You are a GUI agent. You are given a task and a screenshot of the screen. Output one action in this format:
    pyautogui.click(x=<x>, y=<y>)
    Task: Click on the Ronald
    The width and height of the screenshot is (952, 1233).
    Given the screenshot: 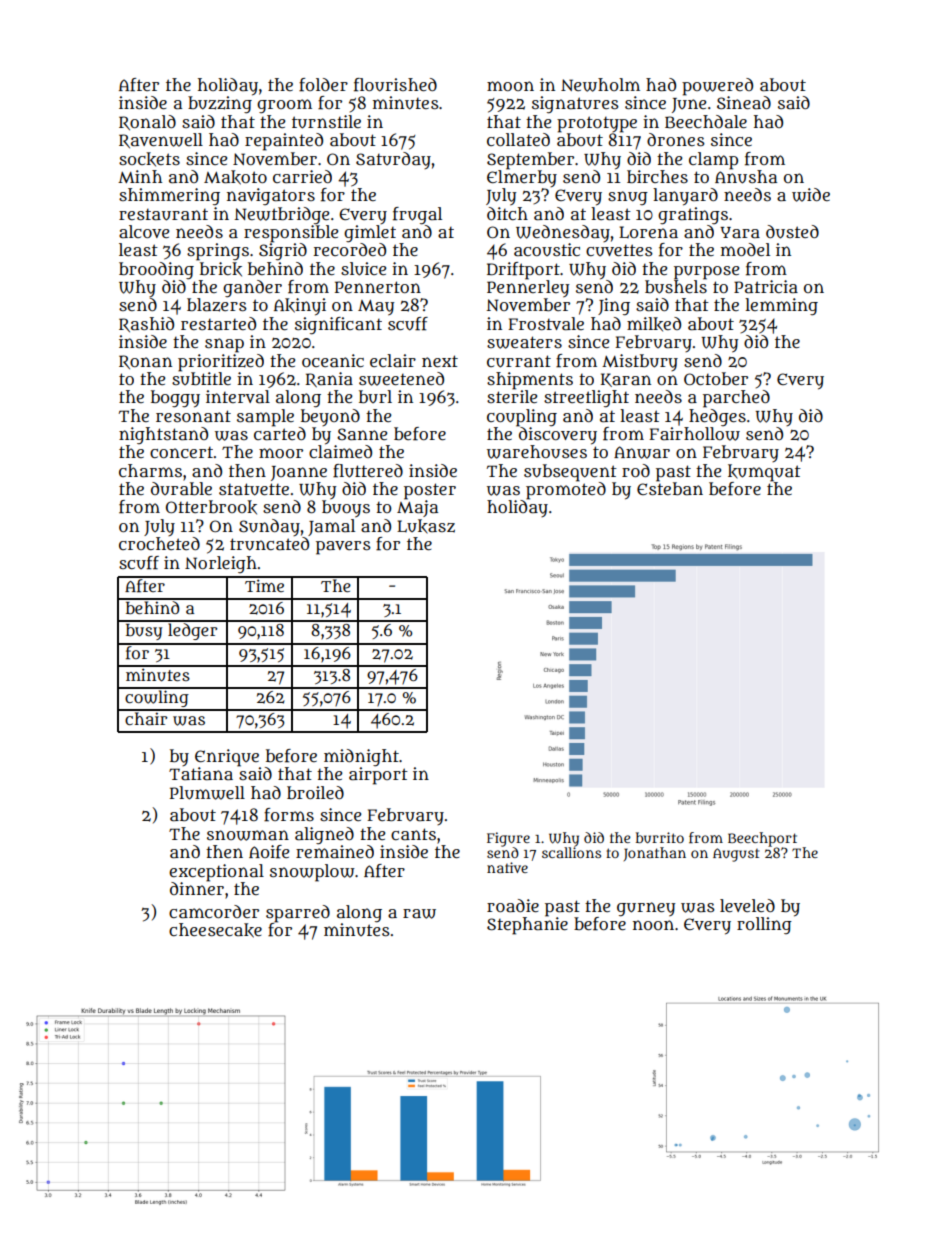 What is the action you would take?
    pyautogui.click(x=147, y=122)
